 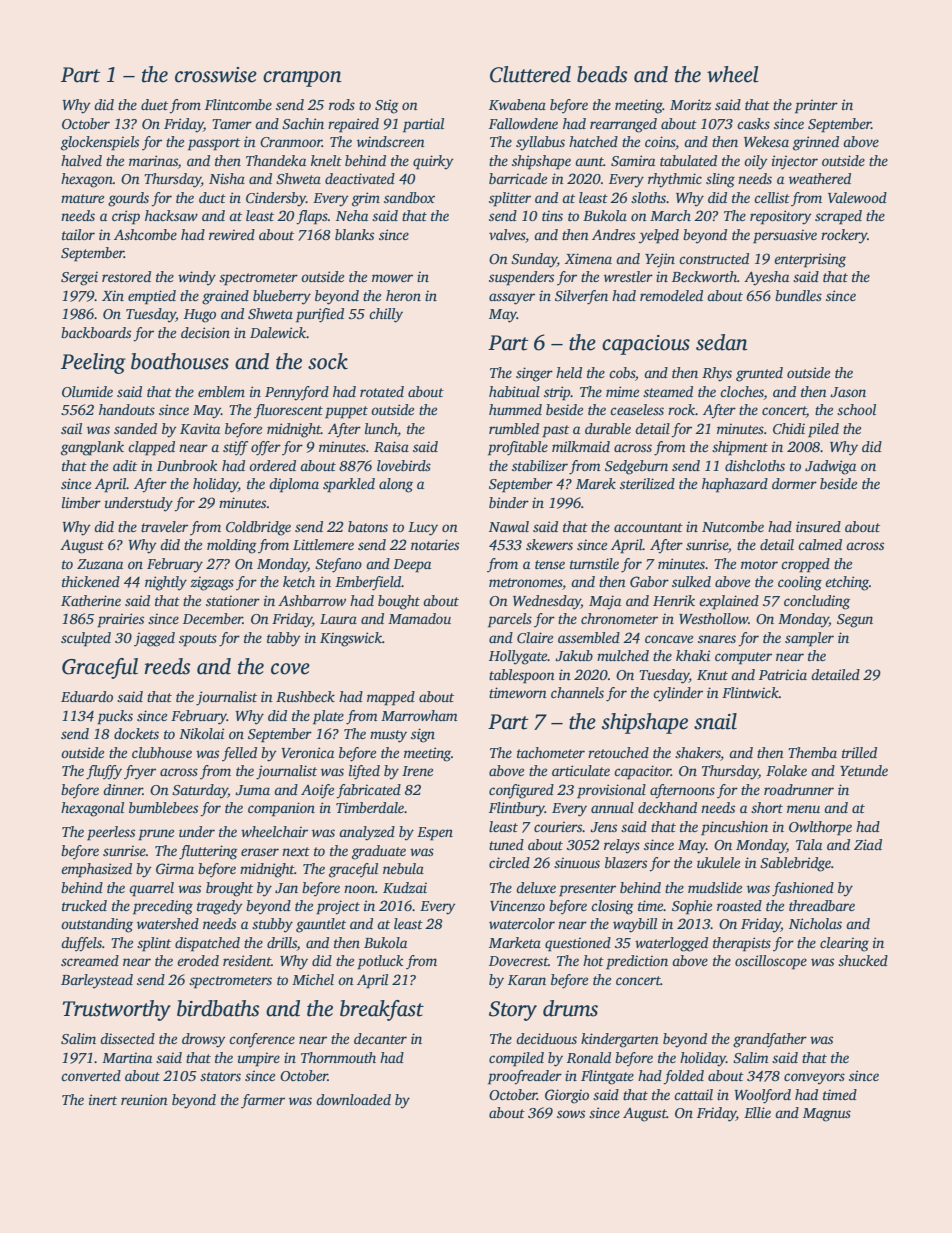 What do you see at coordinates (838, 217) in the screenshot?
I see `scraped` at bounding box center [838, 217].
